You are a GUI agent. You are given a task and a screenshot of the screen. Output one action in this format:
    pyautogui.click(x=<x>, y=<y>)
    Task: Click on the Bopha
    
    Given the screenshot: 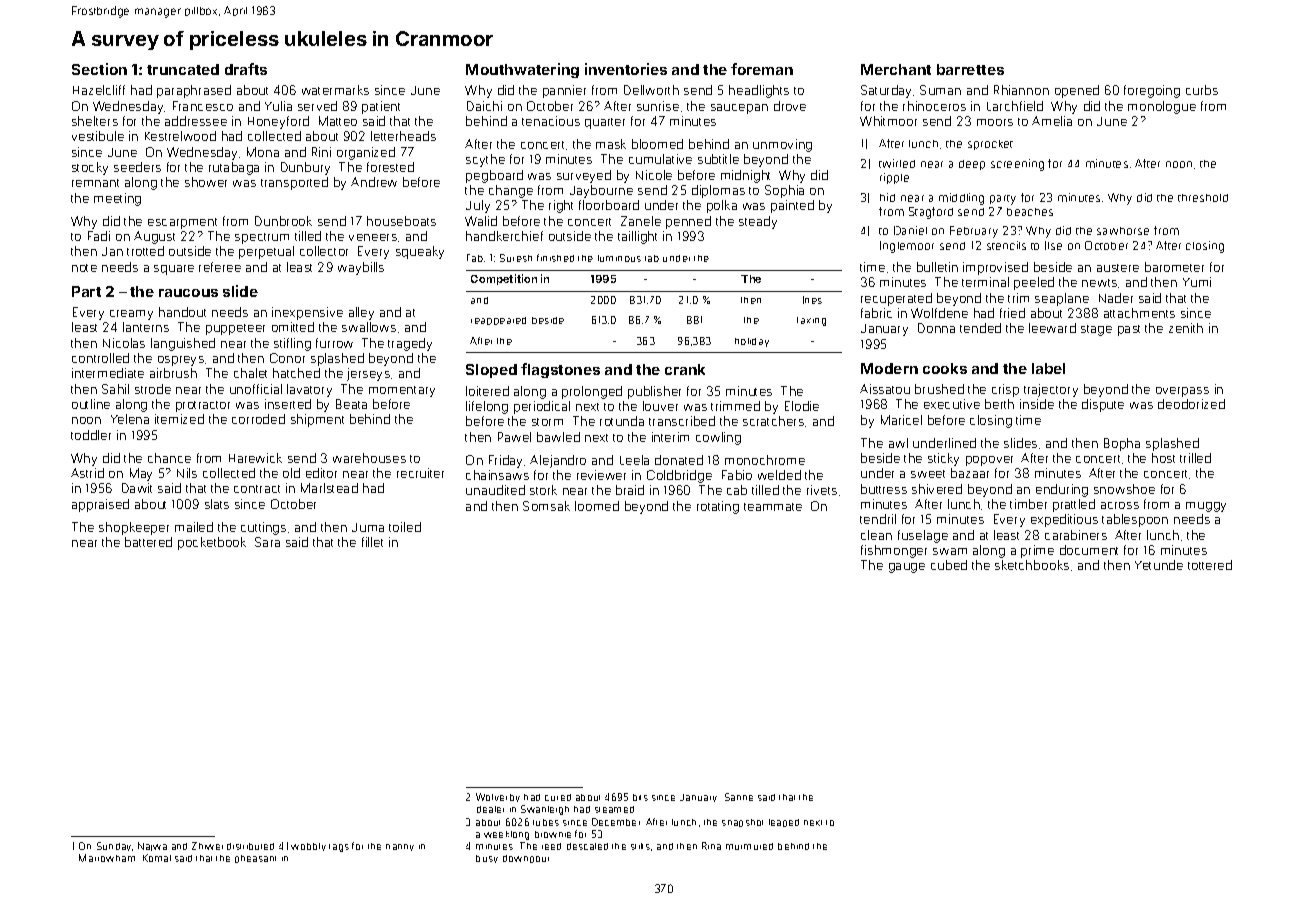 What is the action you would take?
    pyautogui.click(x=1122, y=444)
